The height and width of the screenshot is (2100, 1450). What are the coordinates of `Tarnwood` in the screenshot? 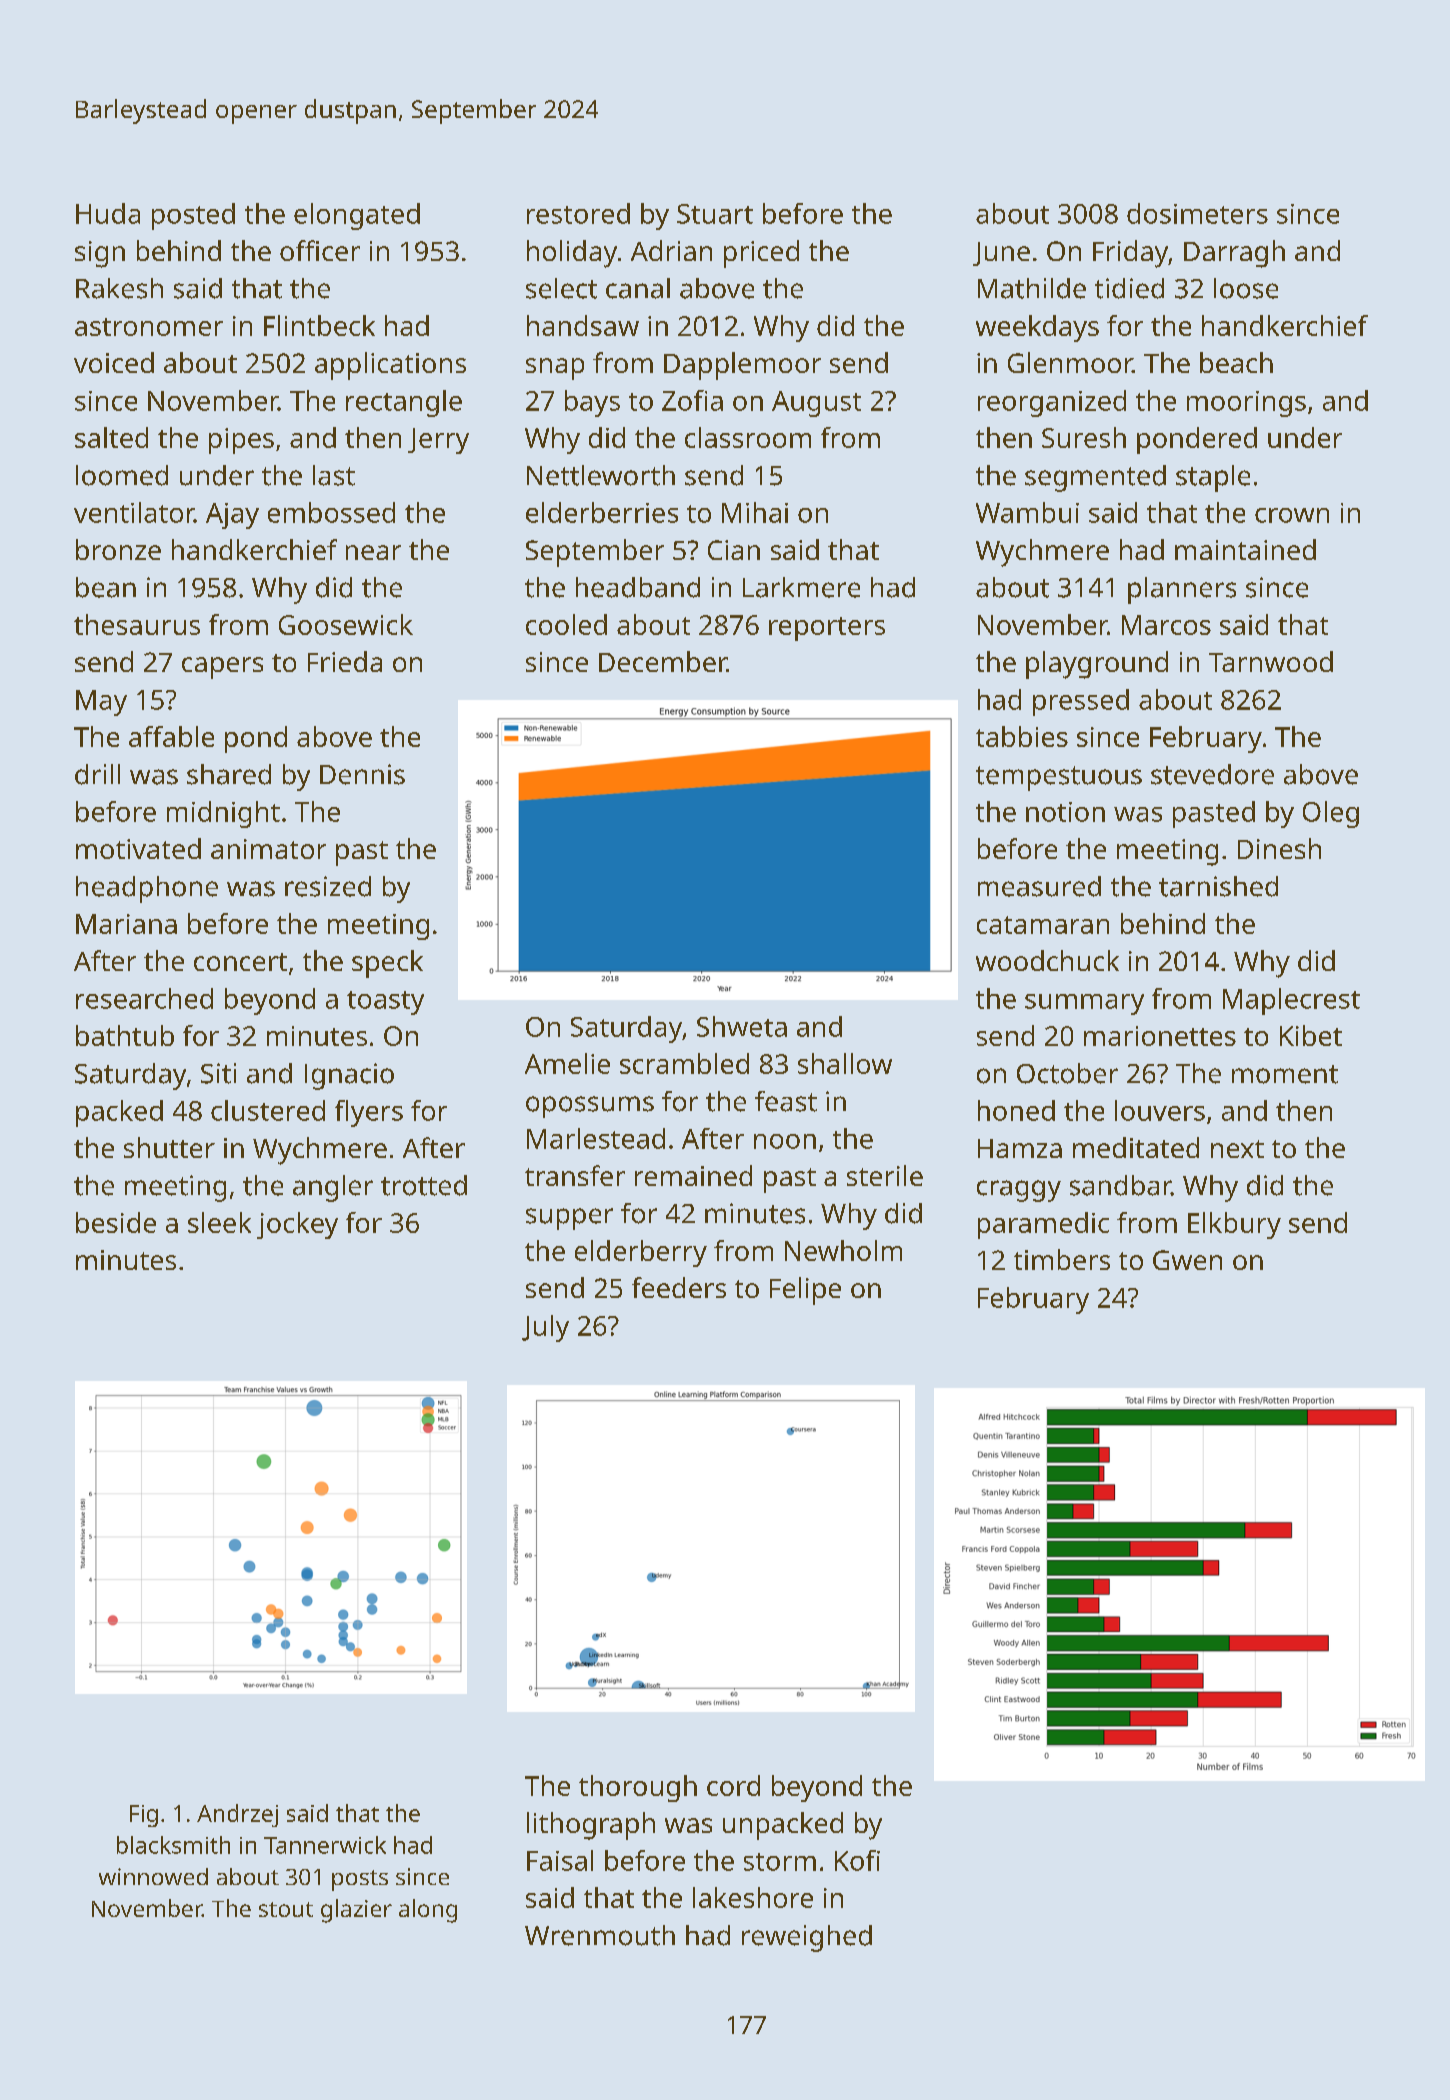 It's located at (1271, 661).
